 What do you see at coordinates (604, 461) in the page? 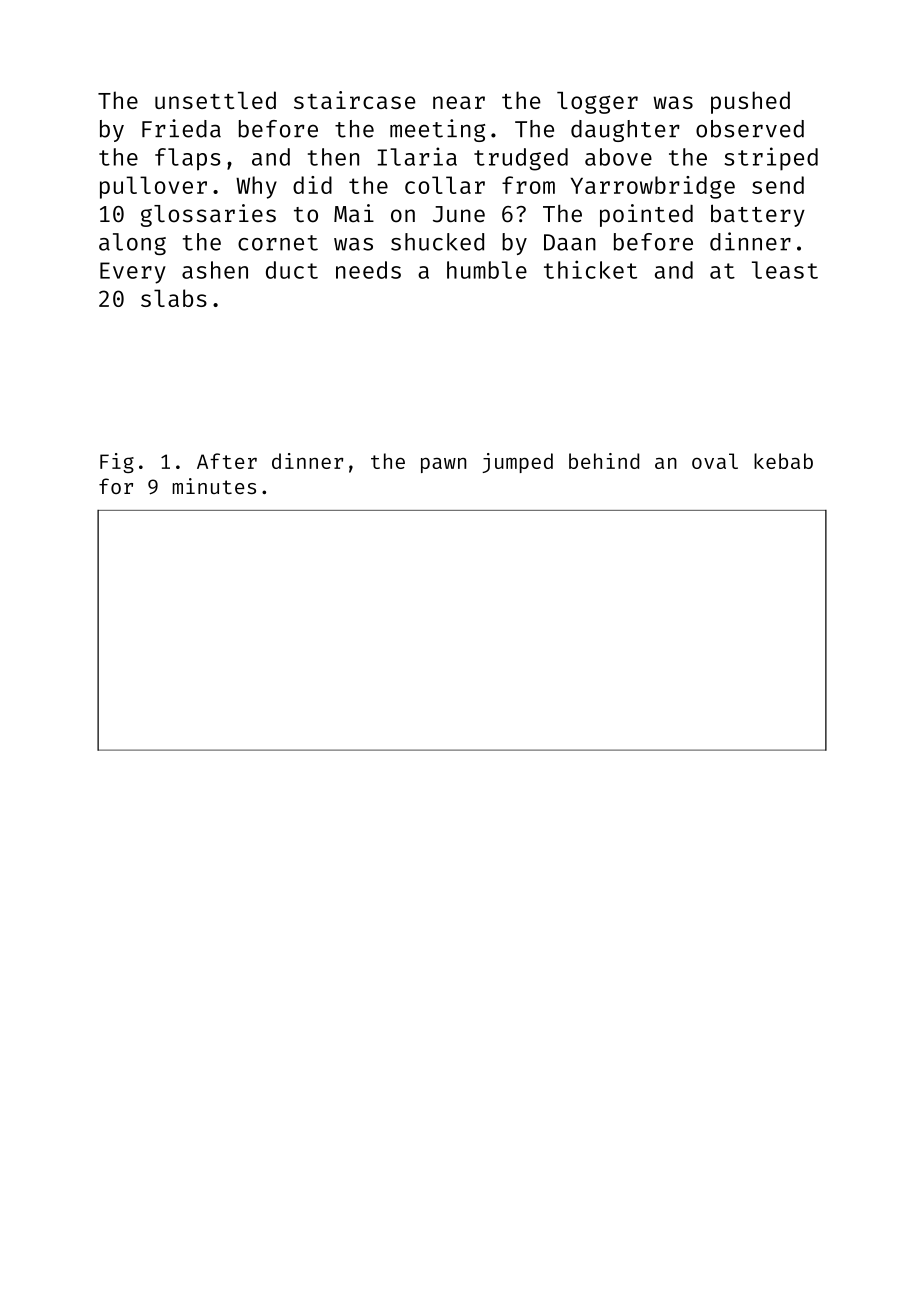
I see `behind` at bounding box center [604, 461].
